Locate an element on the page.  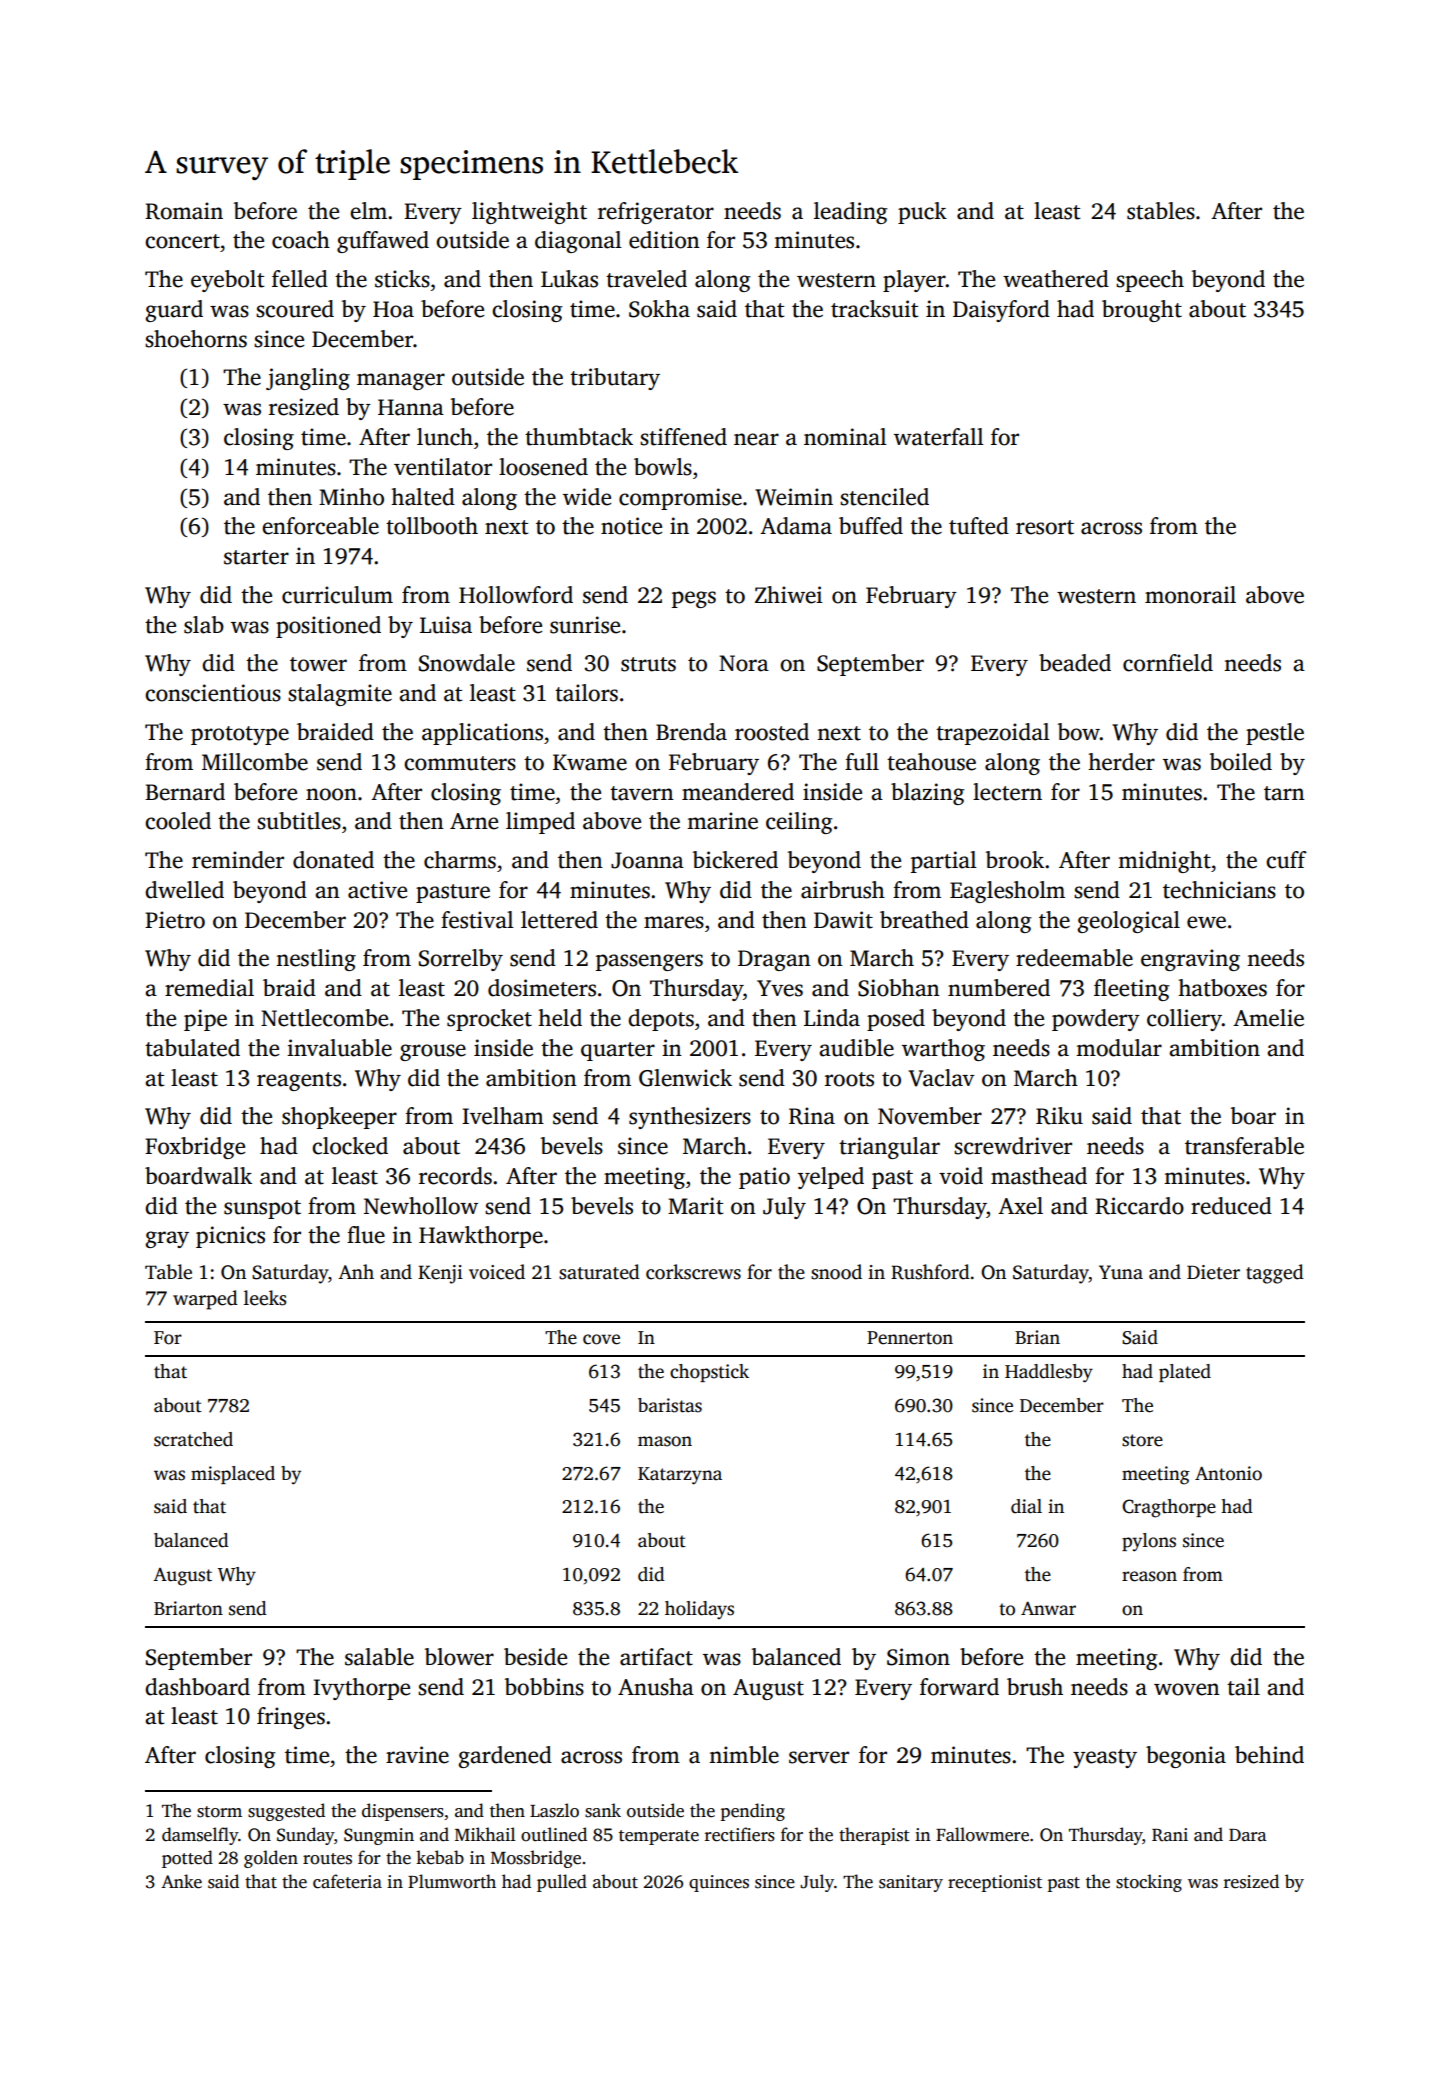
pulled is located at coordinates (562, 1883).
